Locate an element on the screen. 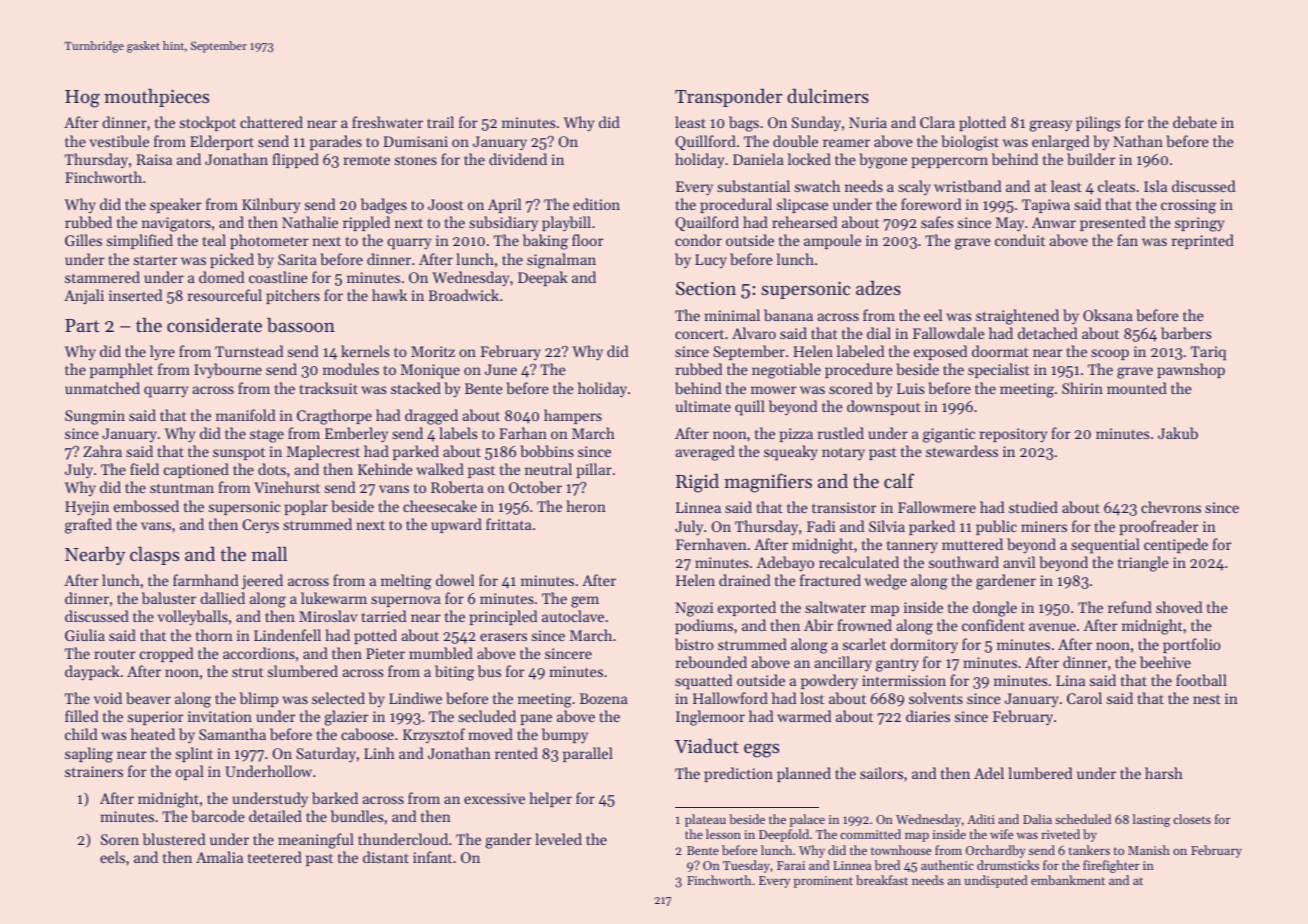 Image resolution: width=1308 pixels, height=924 pixels. Inglemoor is located at coordinates (710, 718).
